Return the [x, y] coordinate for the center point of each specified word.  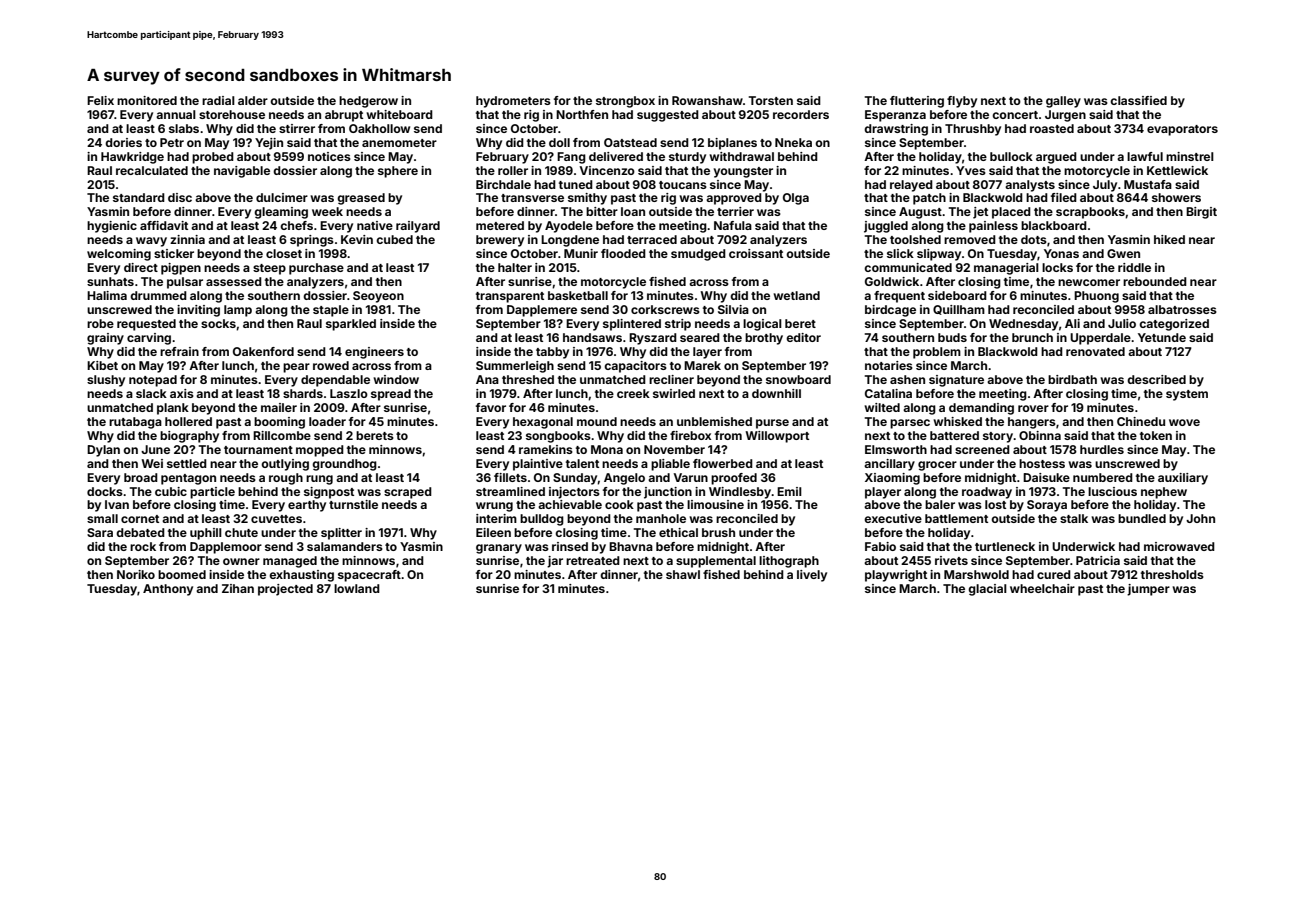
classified [1138, 100]
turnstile [353, 504]
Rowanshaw [707, 100]
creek [633, 393]
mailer [279, 407]
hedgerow [368, 102]
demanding [981, 409]
